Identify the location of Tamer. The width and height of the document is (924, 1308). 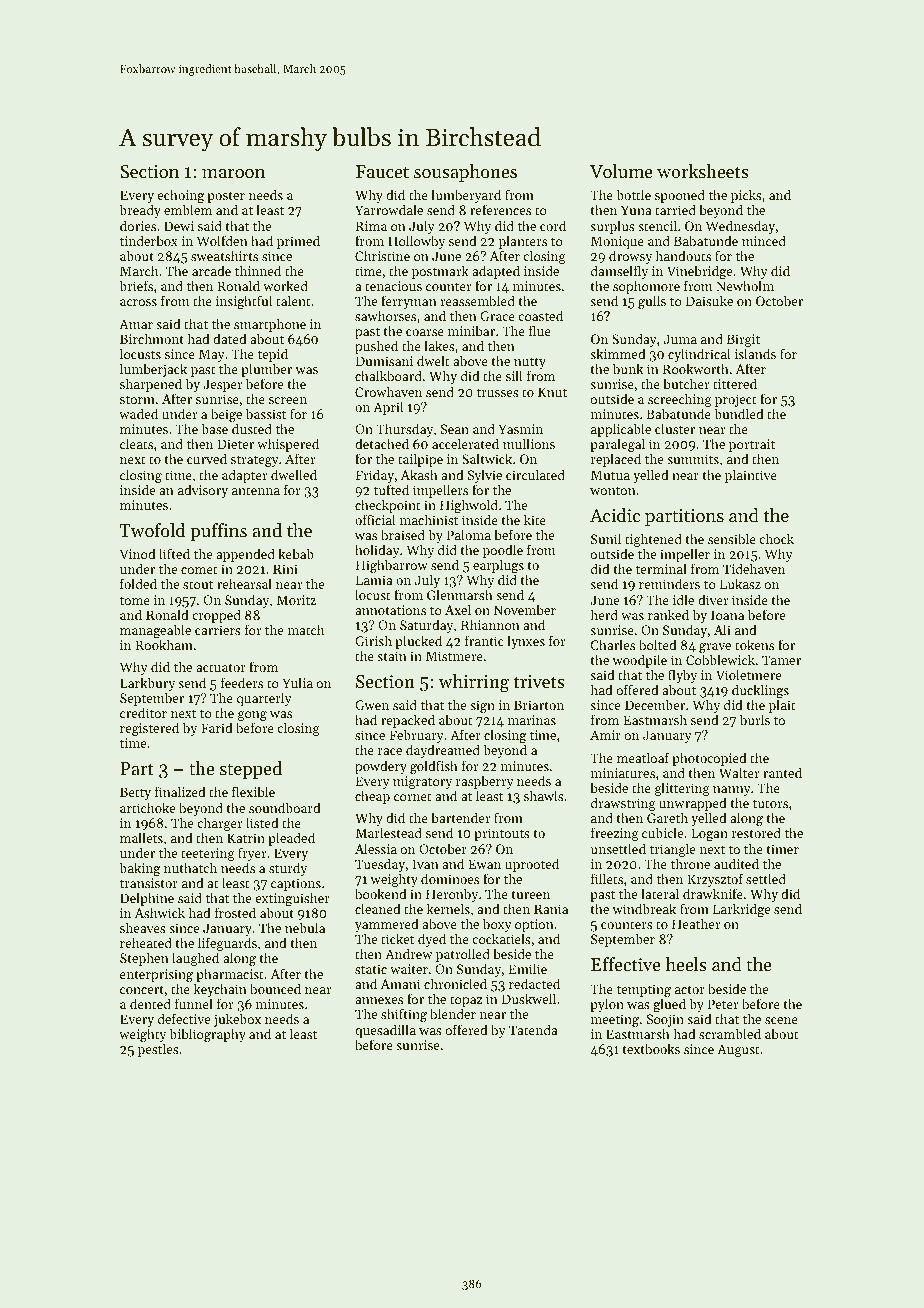
(781, 660).
